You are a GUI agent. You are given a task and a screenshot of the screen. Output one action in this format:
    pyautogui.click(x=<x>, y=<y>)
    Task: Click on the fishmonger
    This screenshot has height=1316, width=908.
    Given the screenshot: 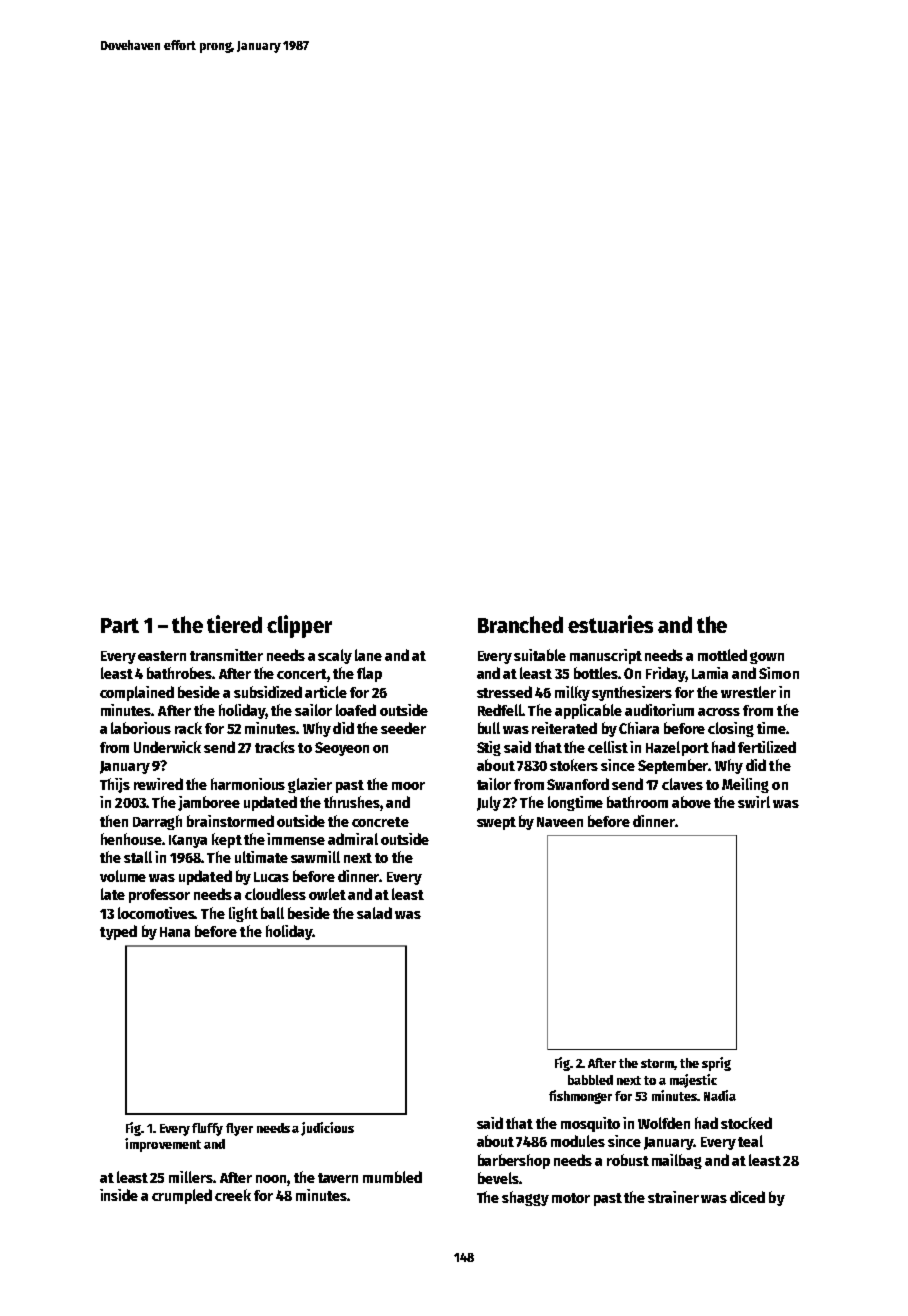 What is the action you would take?
    pyautogui.click(x=580, y=1097)
